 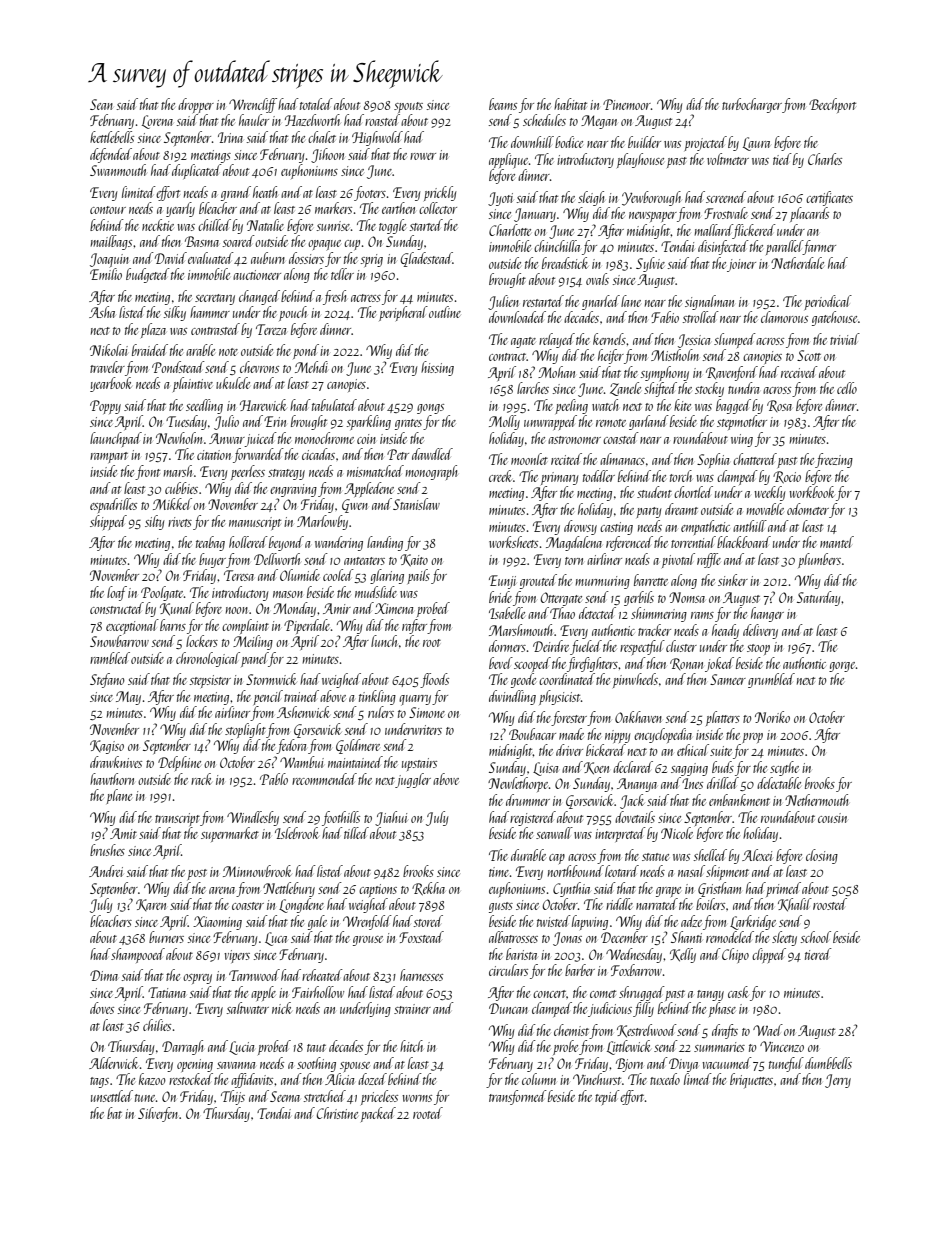 I want to click on roasted, so click(x=382, y=120).
